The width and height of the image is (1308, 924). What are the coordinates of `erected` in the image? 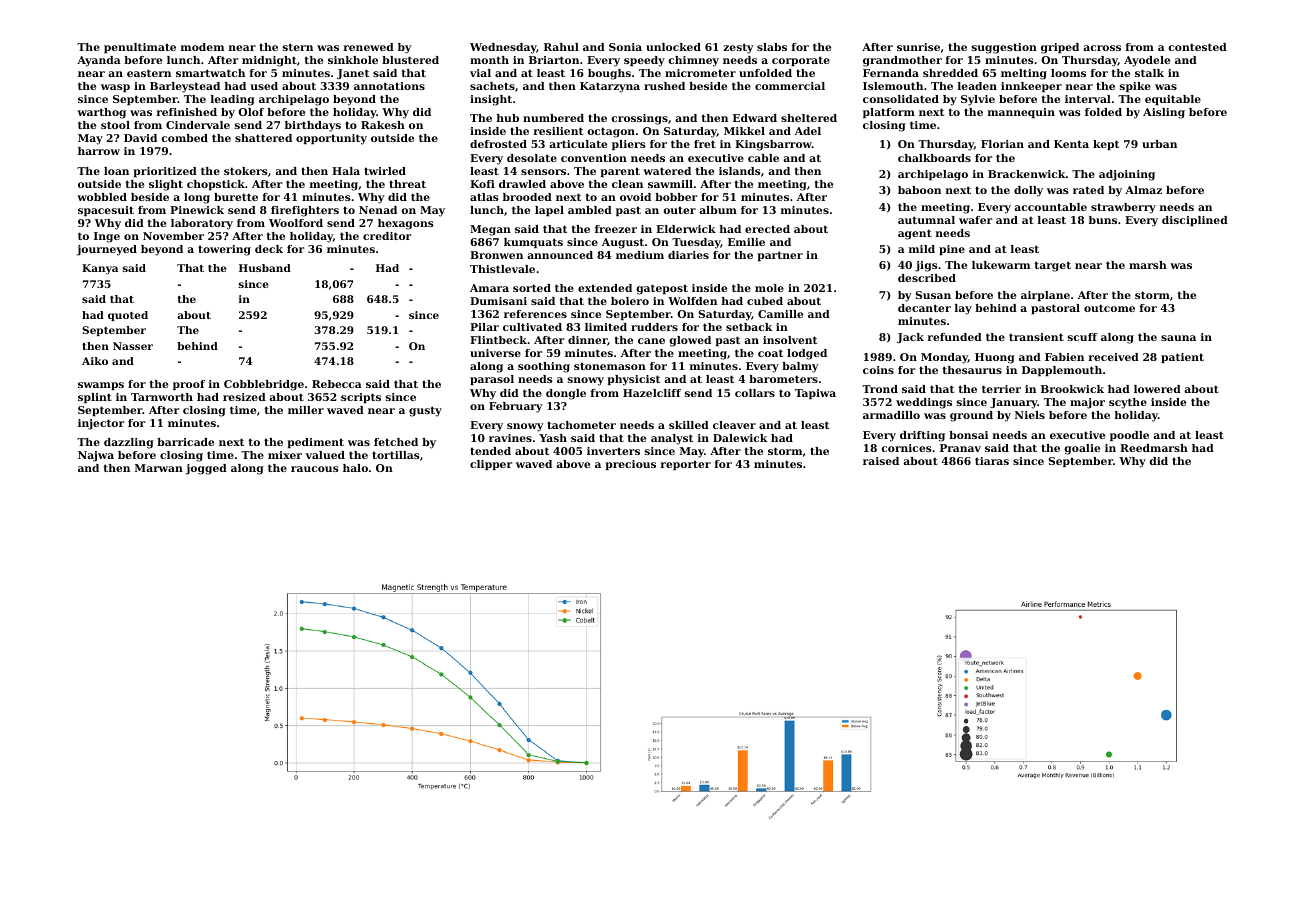 It's located at (767, 229).
